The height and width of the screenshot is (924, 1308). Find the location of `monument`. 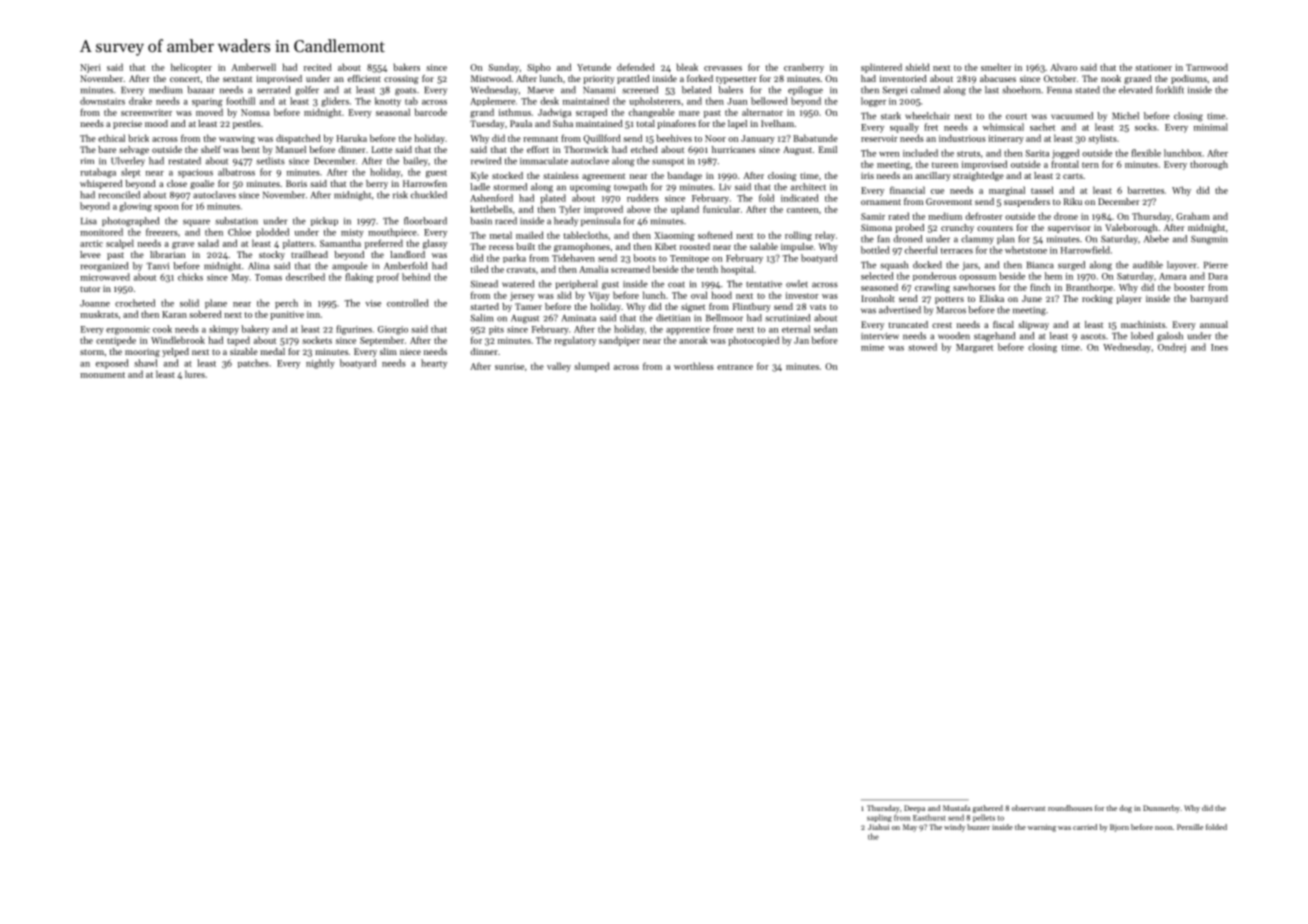

monument is located at coordinates (102, 375).
